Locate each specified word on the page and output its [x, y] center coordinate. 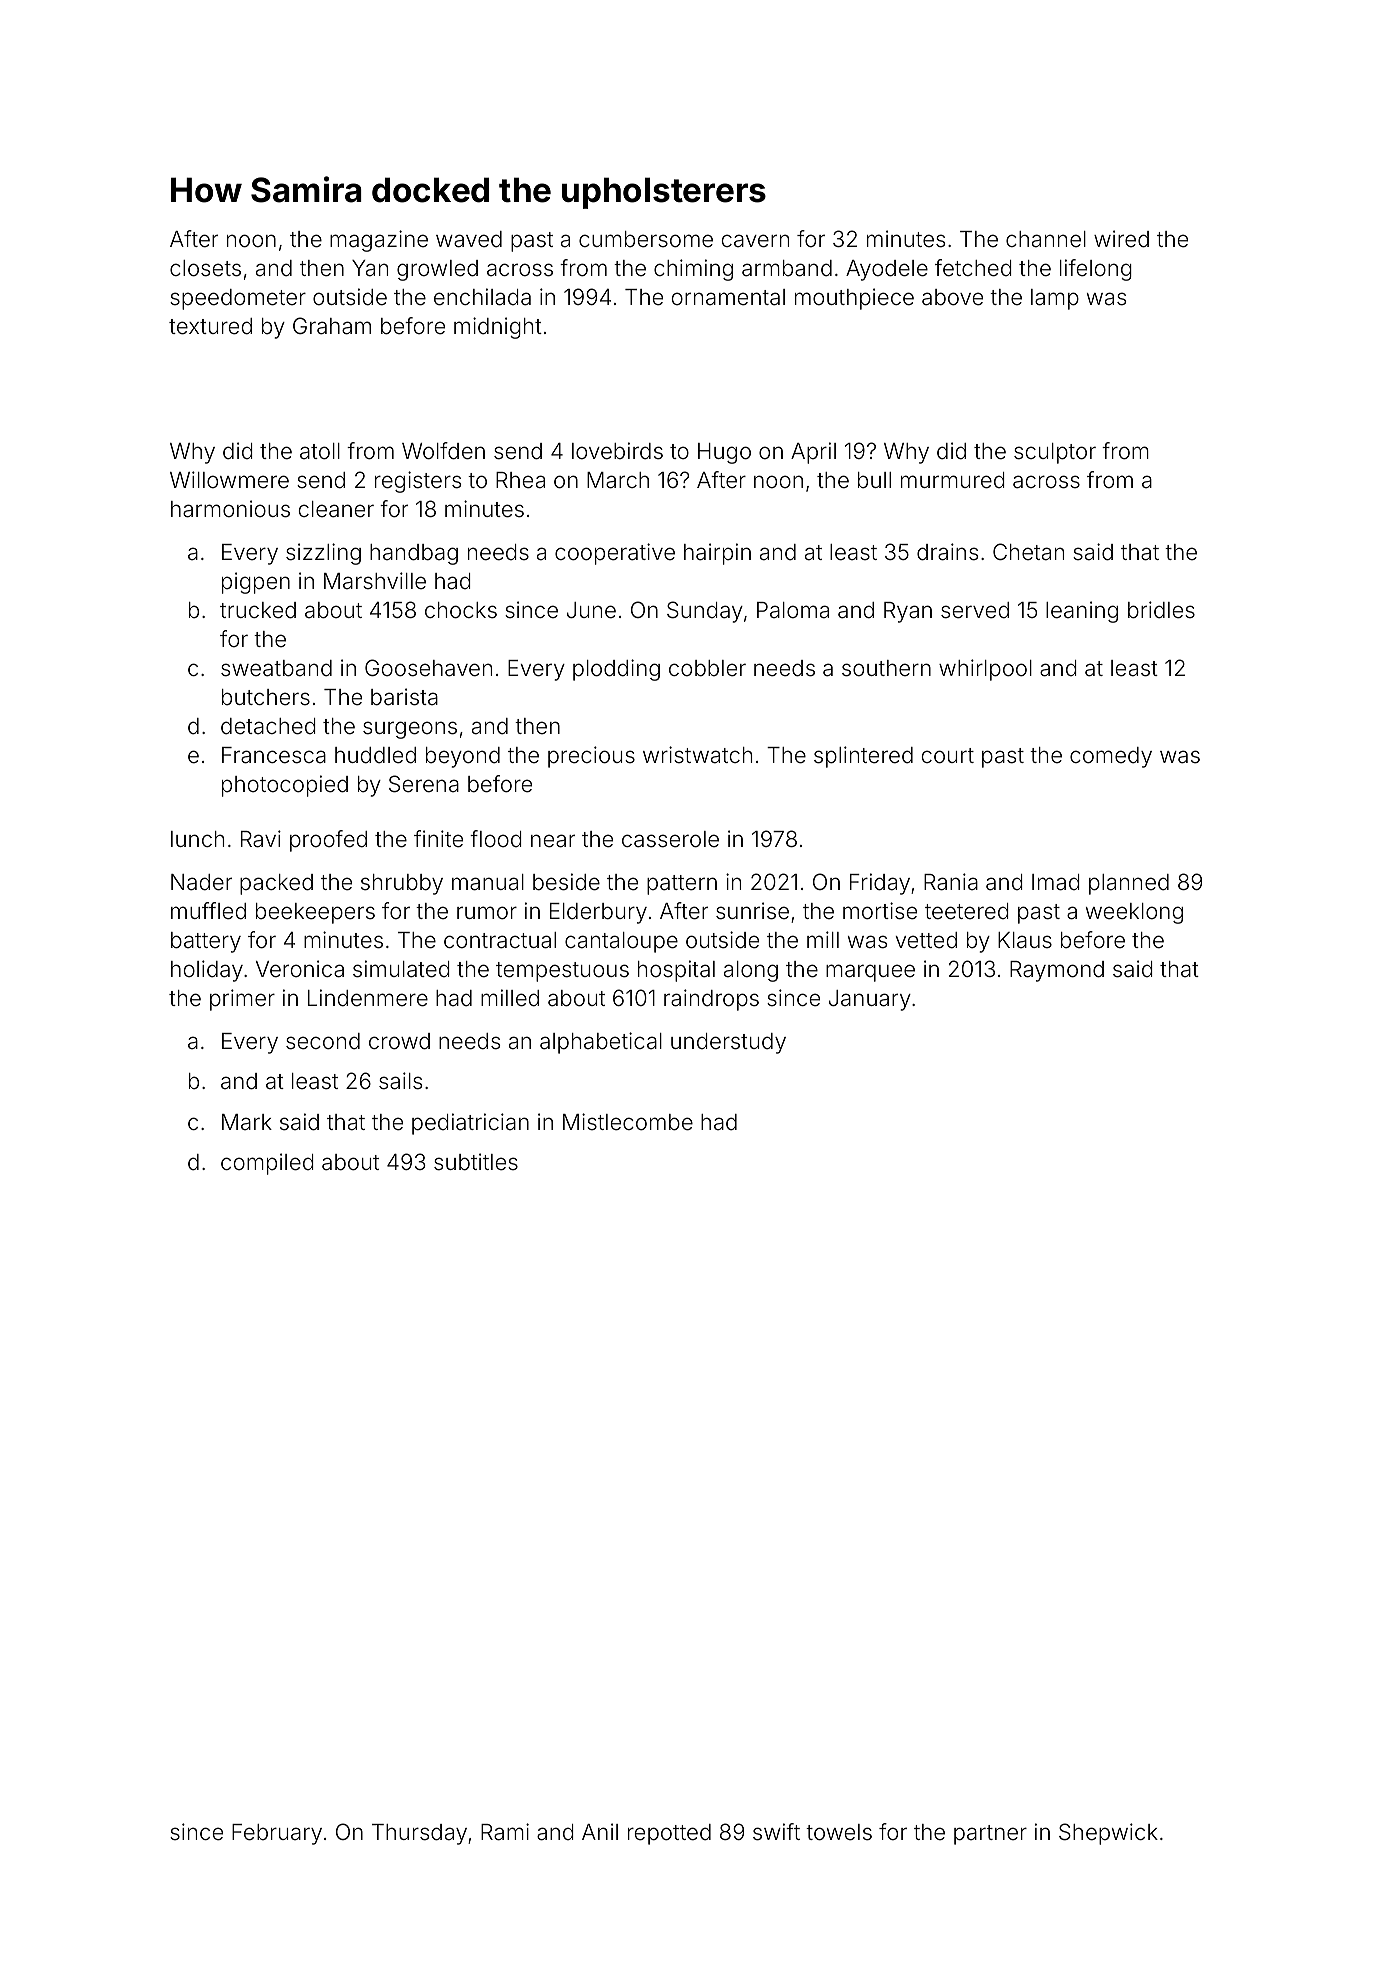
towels [839, 1832]
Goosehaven [428, 668]
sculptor [1055, 453]
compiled [267, 1164]
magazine [379, 241]
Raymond [1057, 971]
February [277, 1834]
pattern [682, 885]
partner [990, 1835]
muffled [208, 911]
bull [874, 480]
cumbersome [646, 239]
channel [1046, 239]
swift [776, 1832]
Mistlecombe [628, 1122]
